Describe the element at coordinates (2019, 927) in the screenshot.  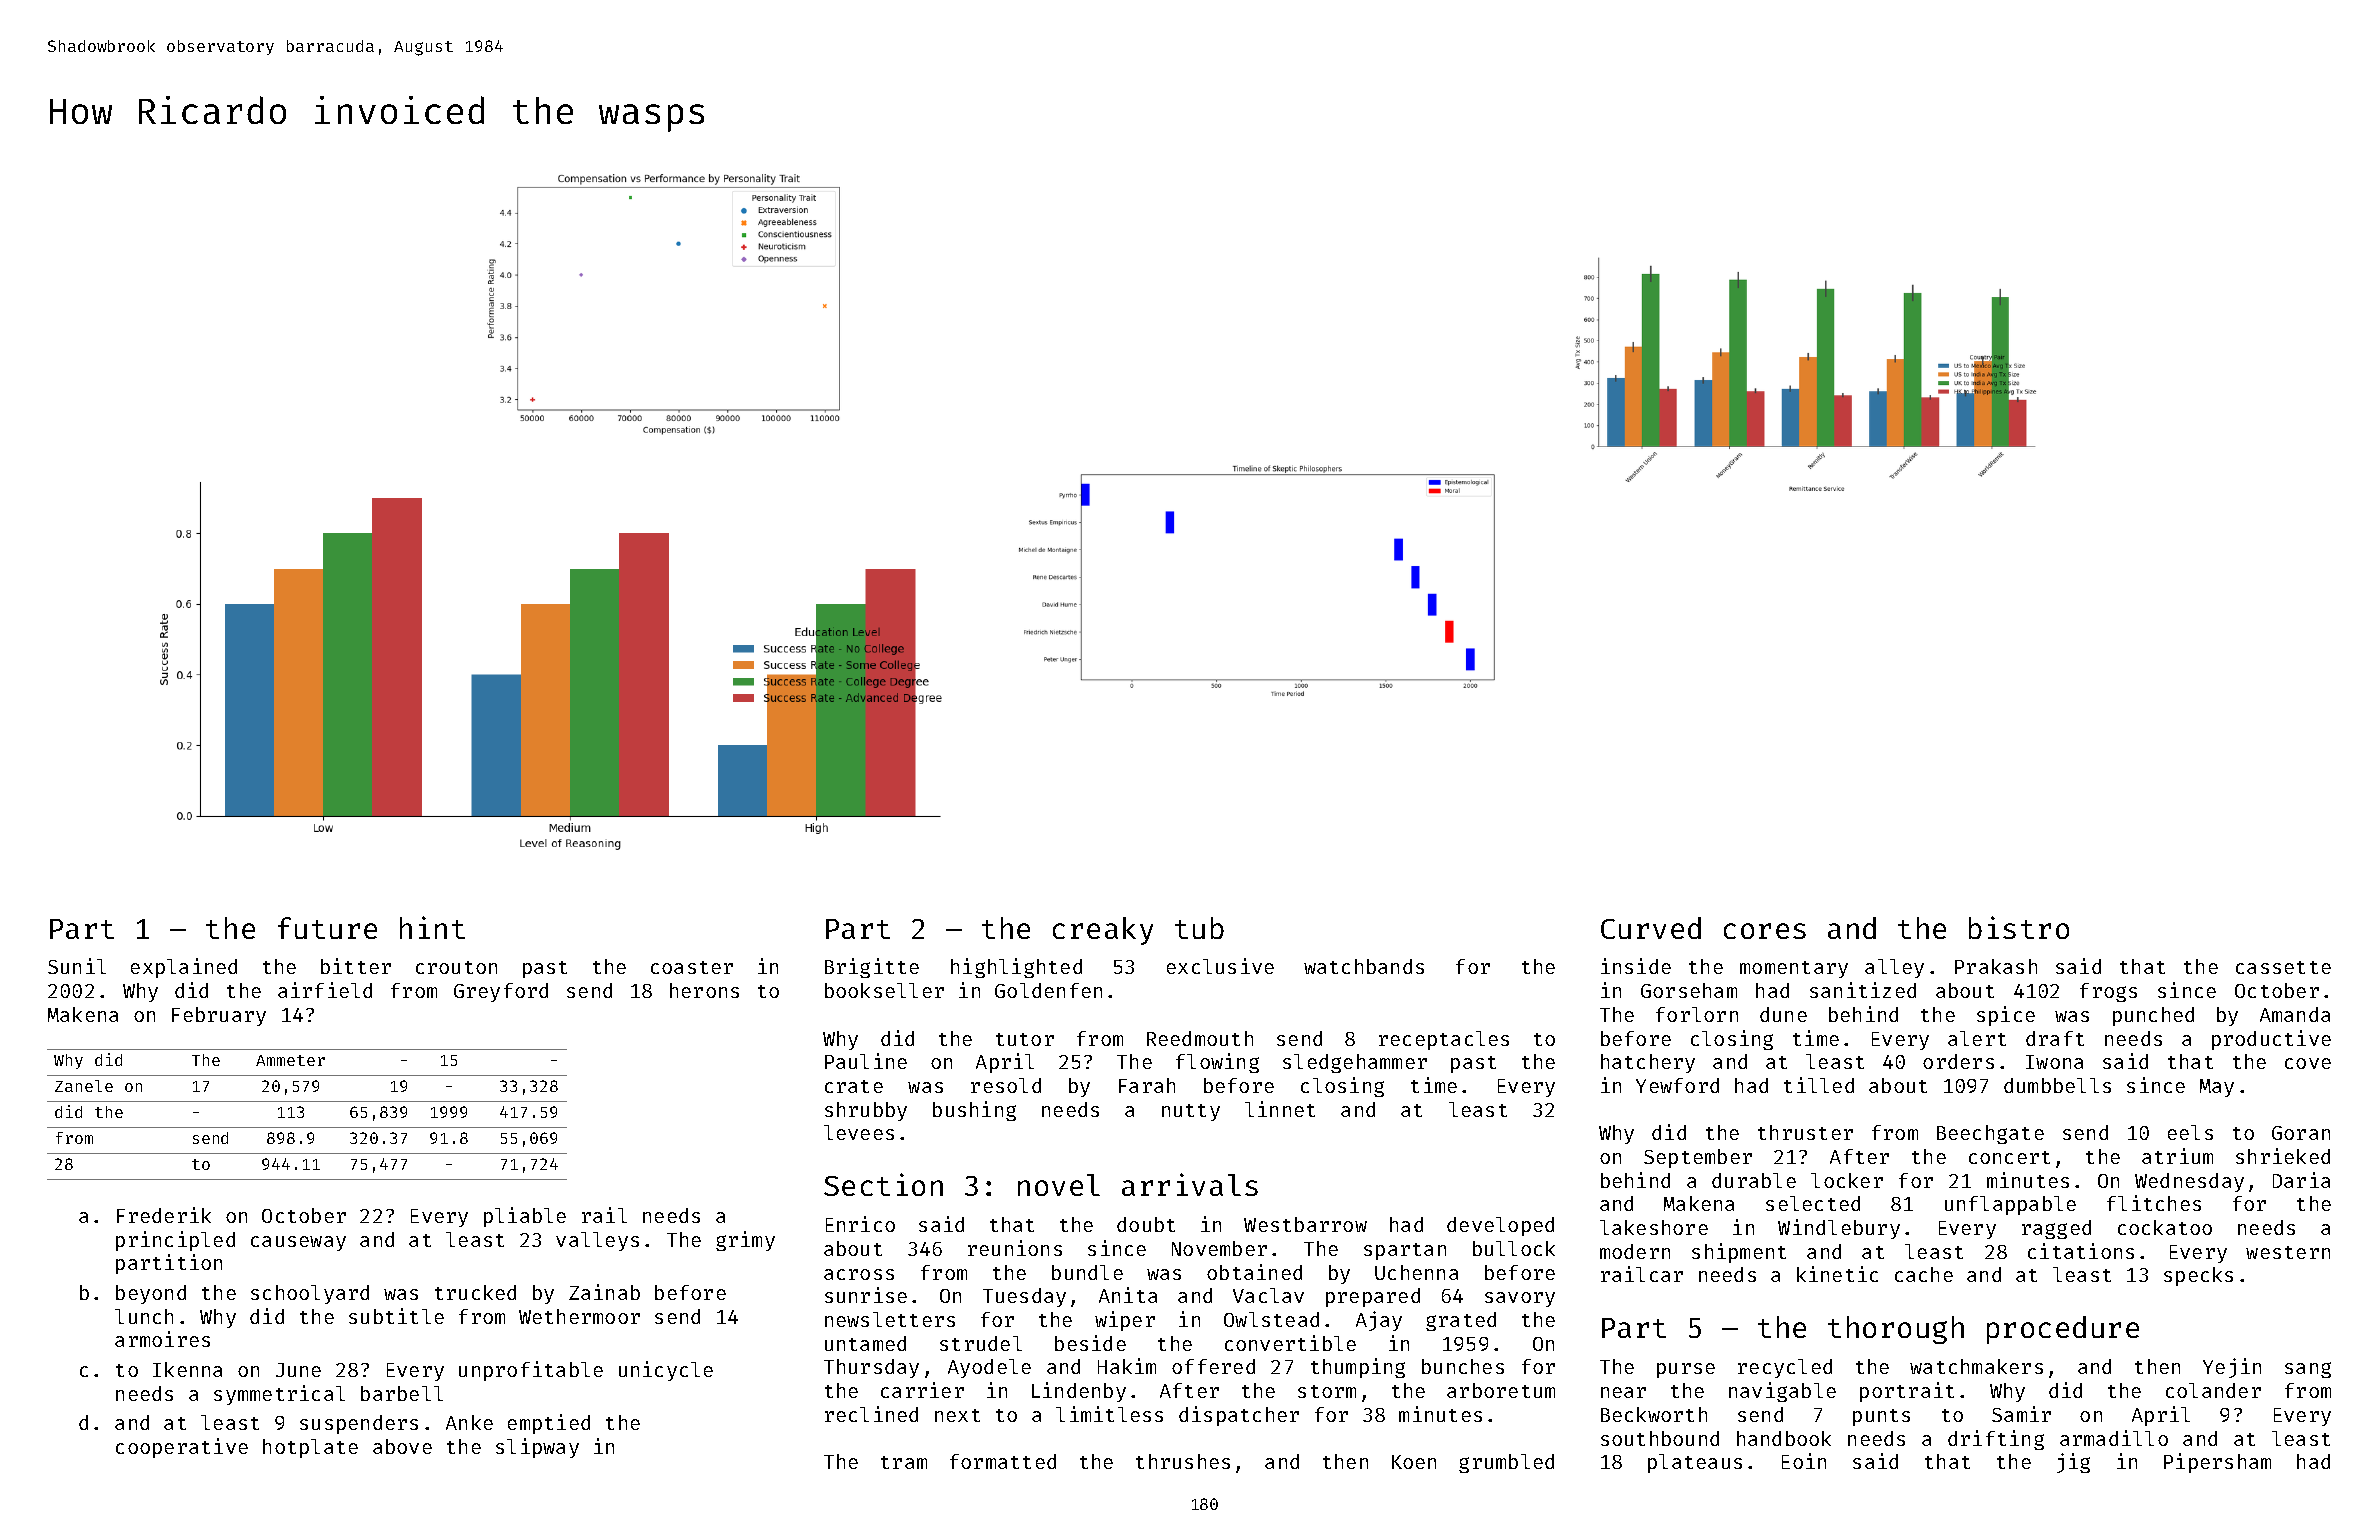
I see `bistro` at that location.
